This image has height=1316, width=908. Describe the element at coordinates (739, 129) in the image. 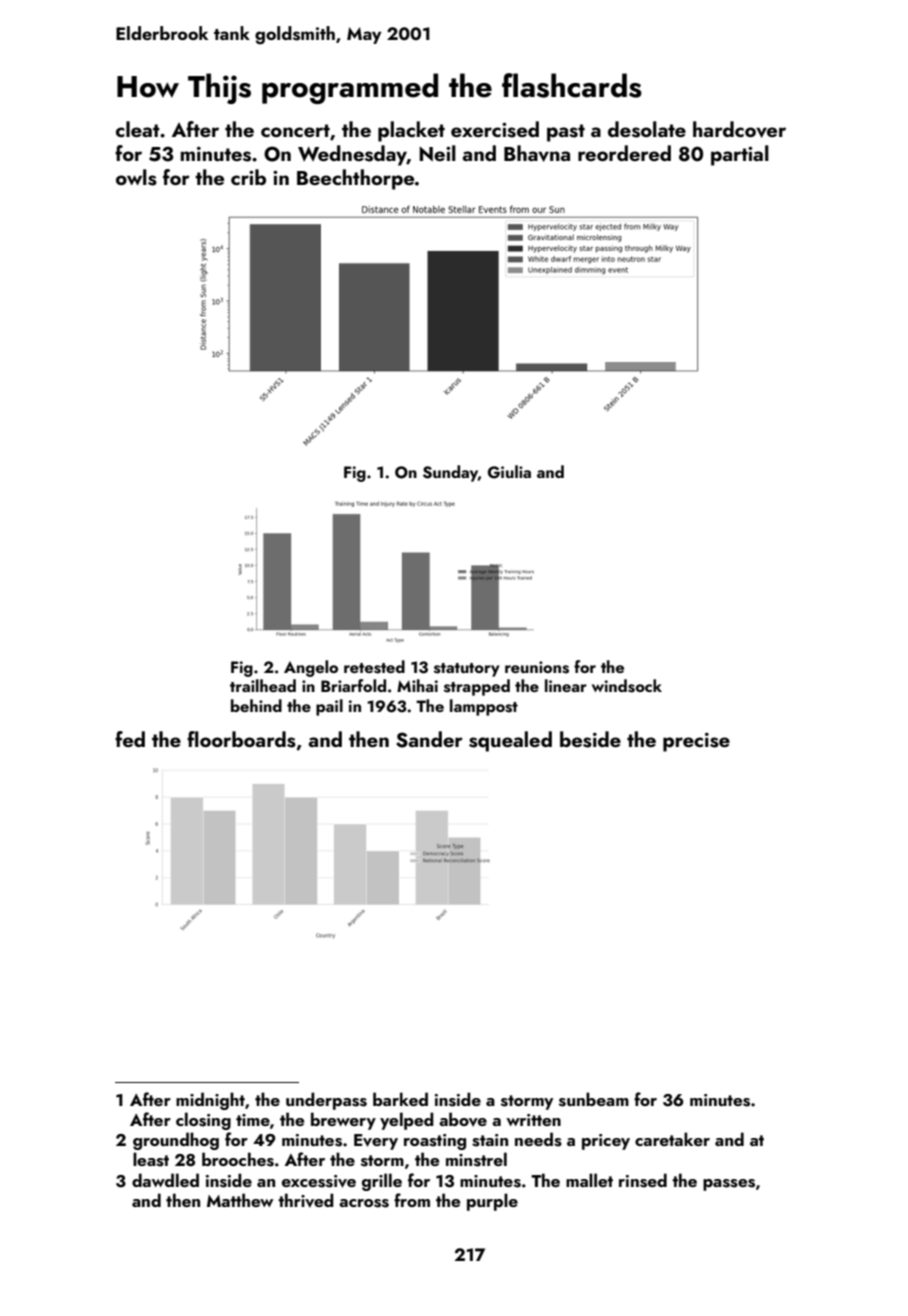

I see `hardcover` at that location.
